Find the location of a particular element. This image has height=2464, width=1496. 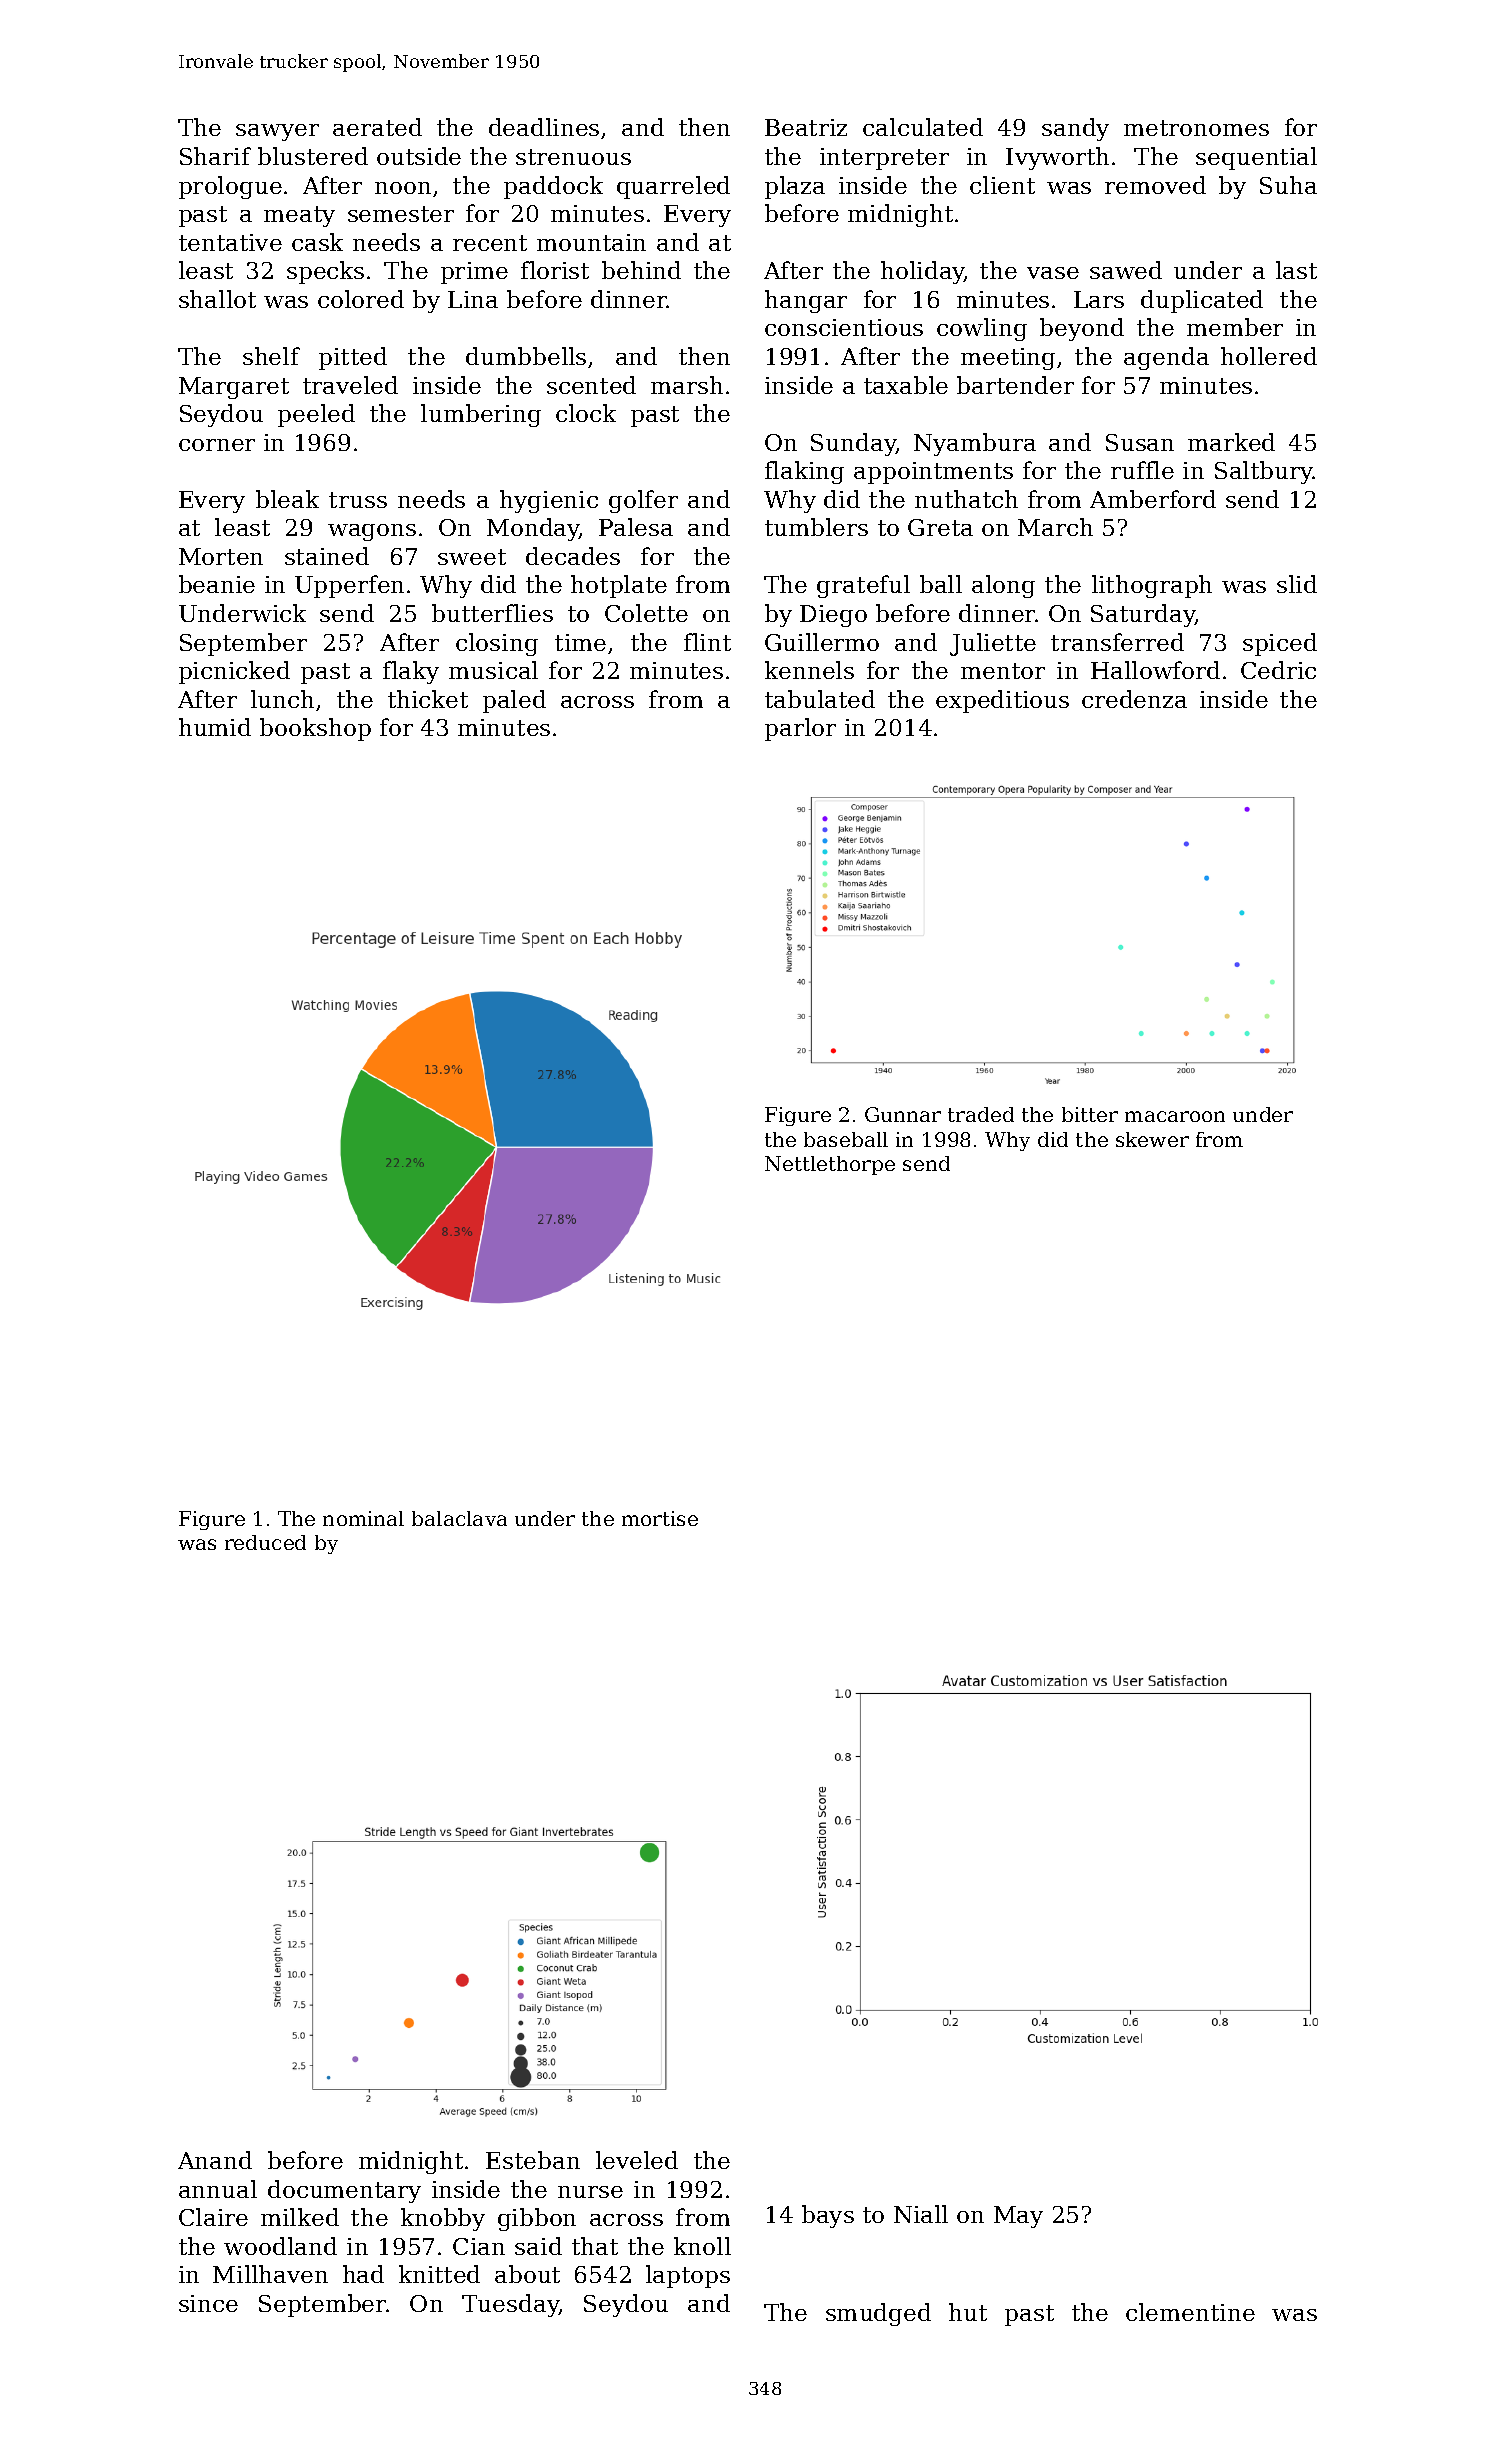

Esteban is located at coordinates (533, 2160).
